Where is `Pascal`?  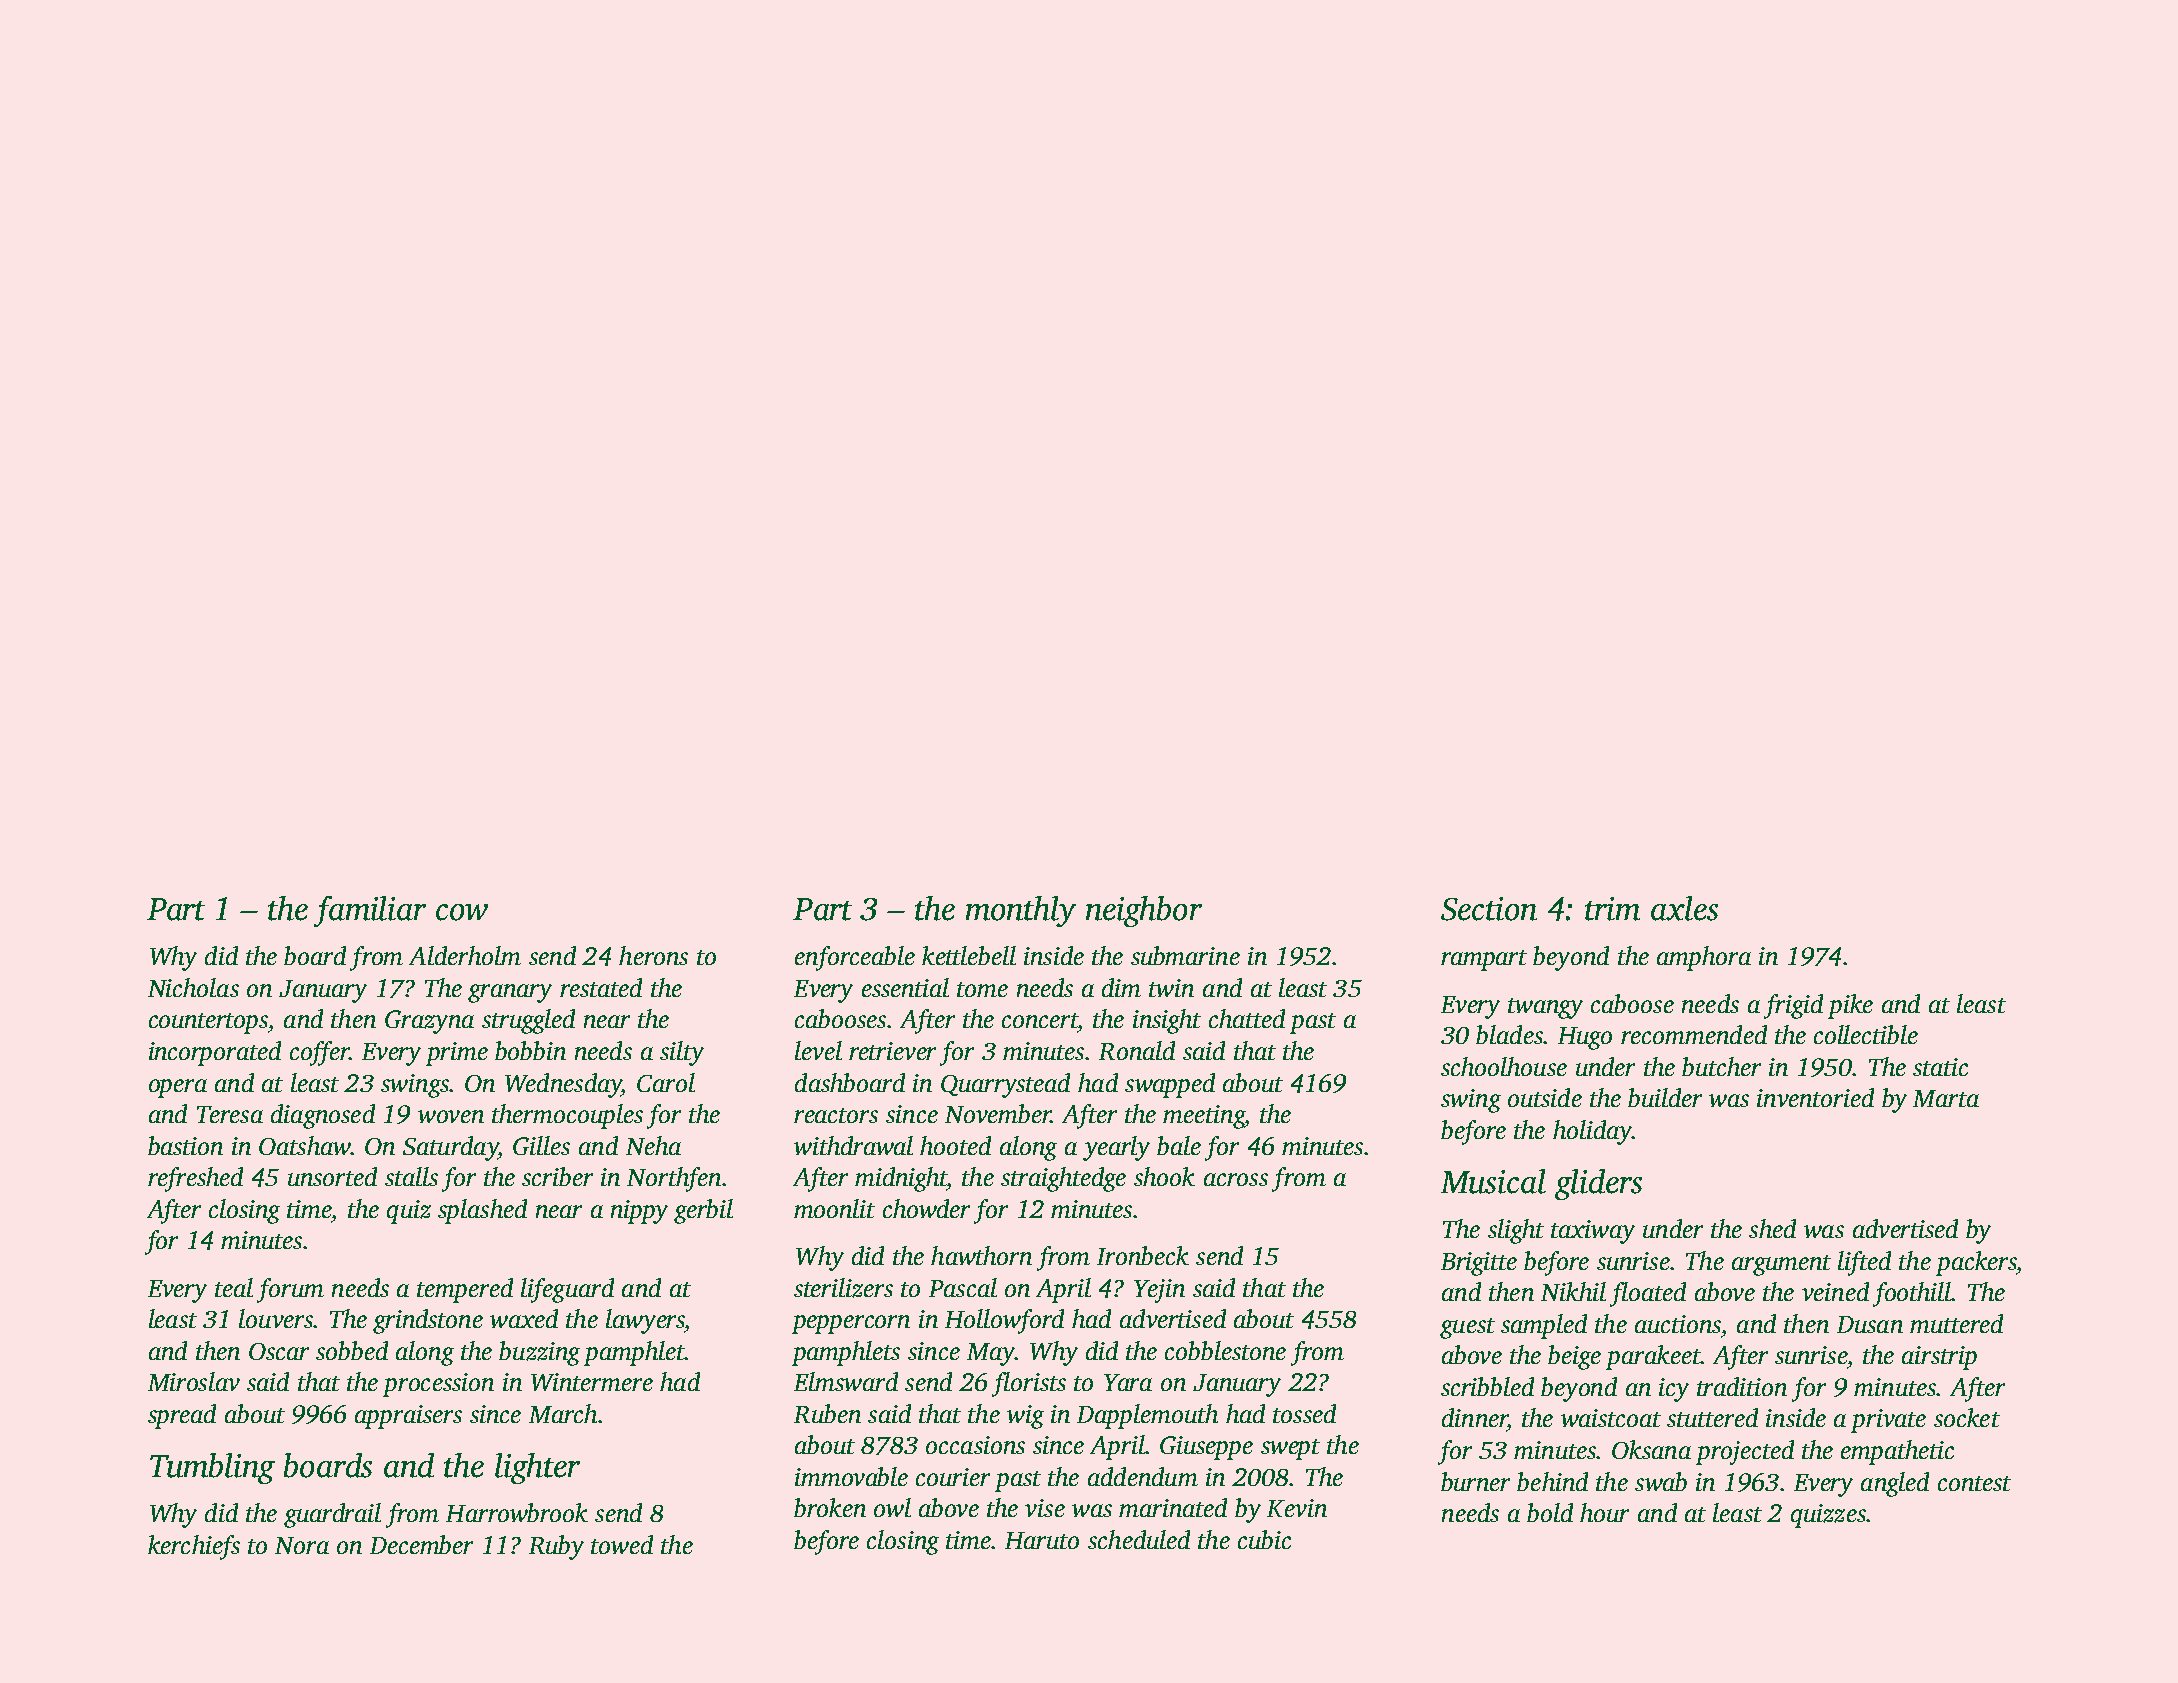
Pascal is located at coordinates (963, 1287).
